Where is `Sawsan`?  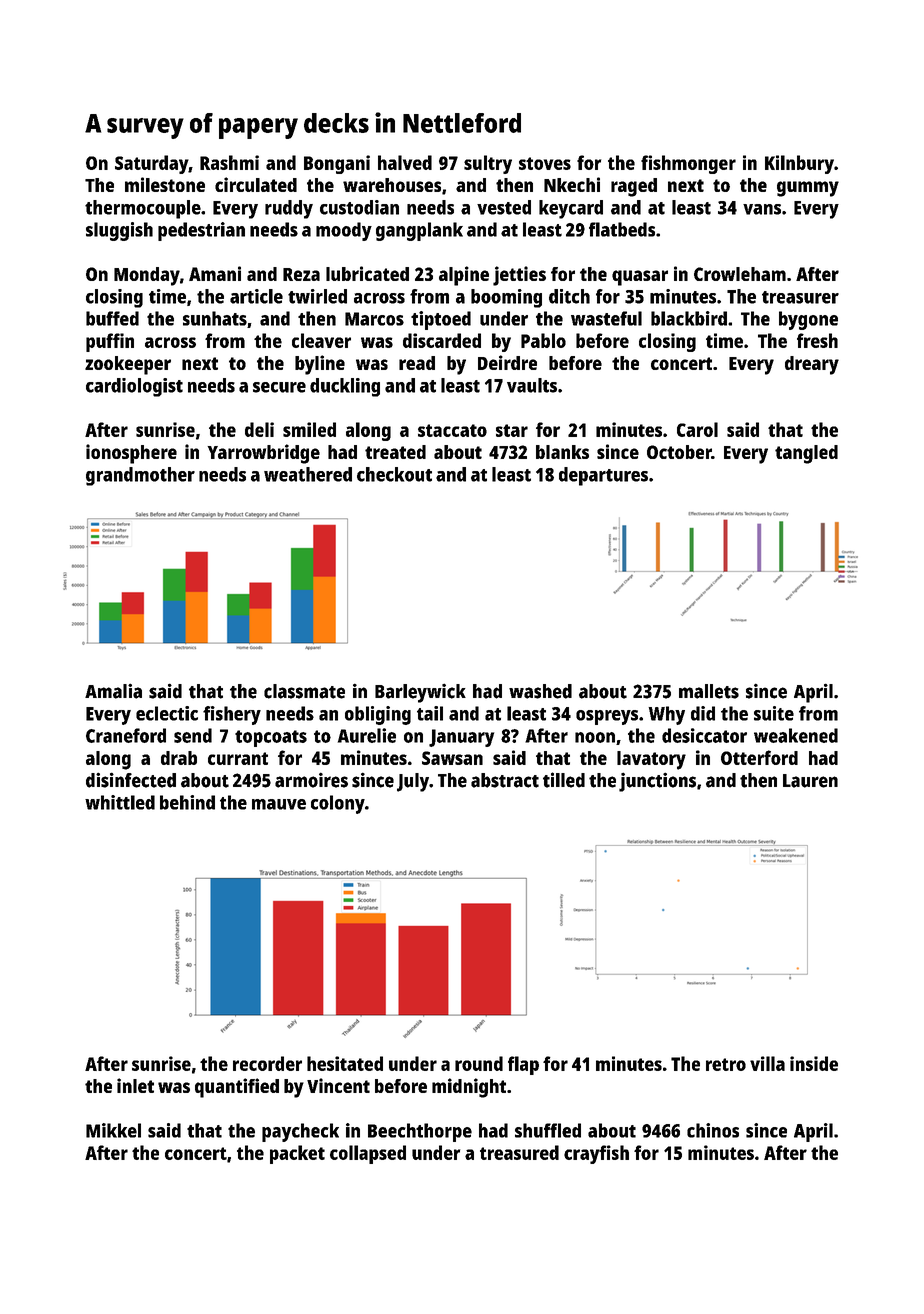 Sawsan is located at coordinates (452, 758).
